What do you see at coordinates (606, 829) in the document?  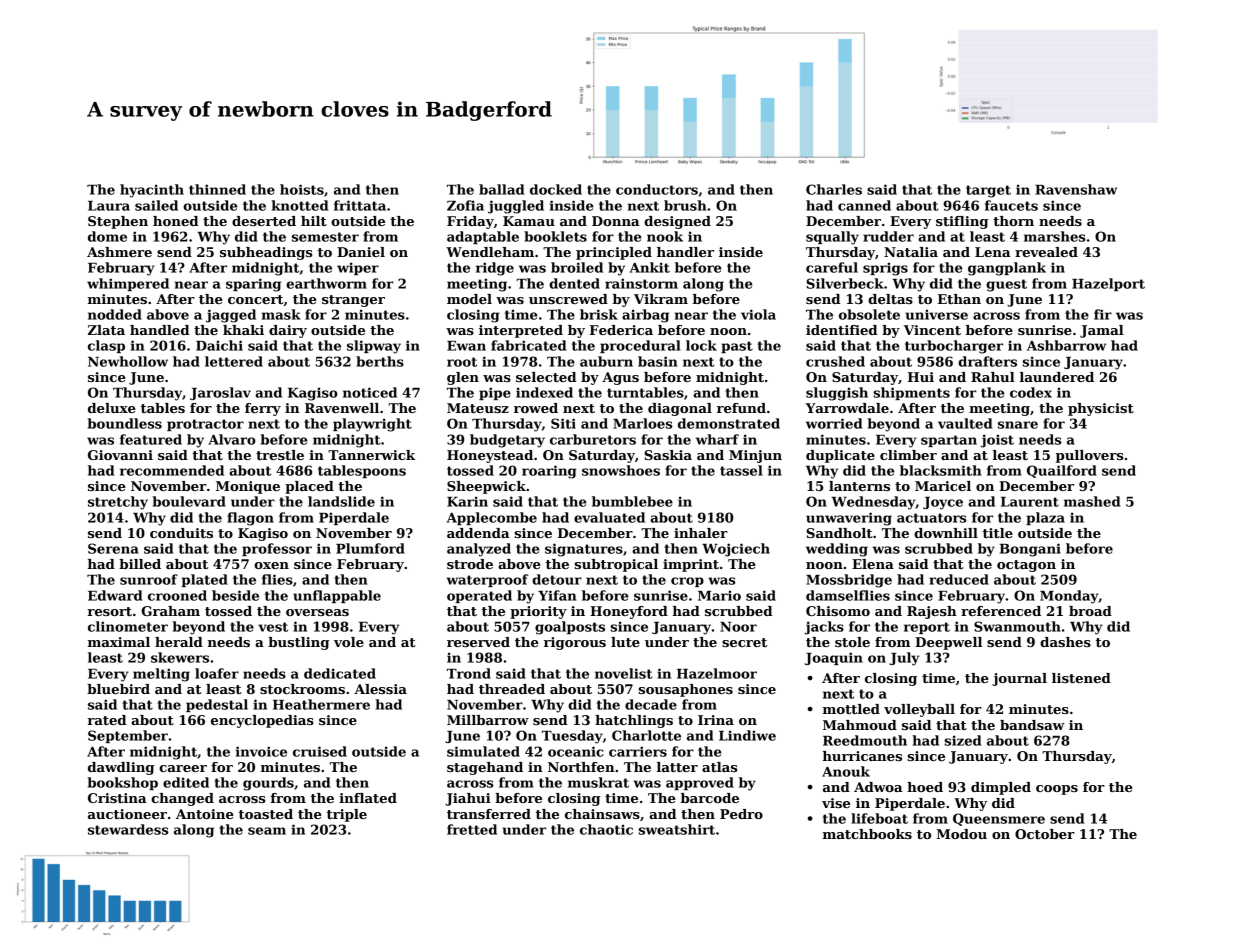 I see `chaotic` at bounding box center [606, 829].
